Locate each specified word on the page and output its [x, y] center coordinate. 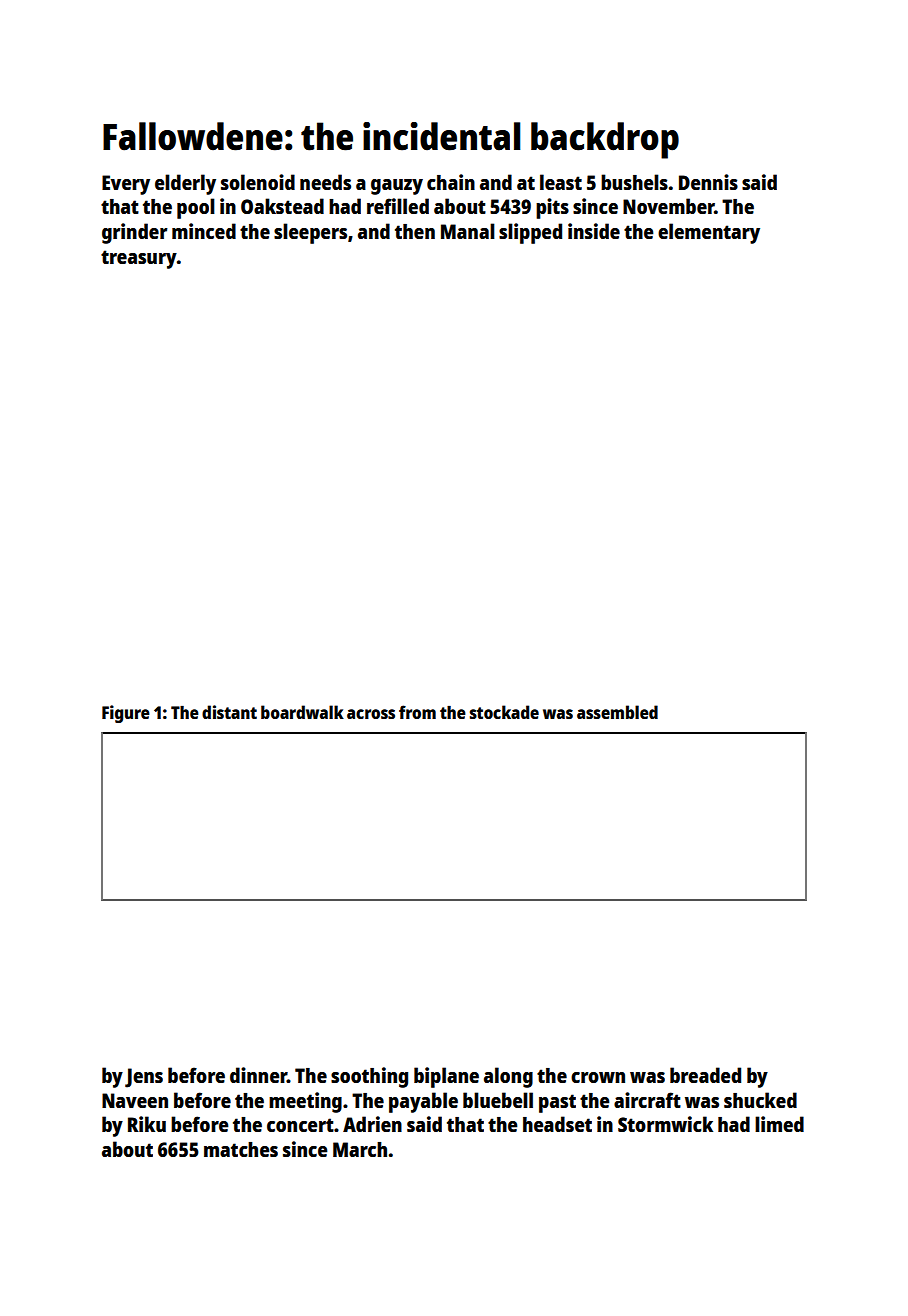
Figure [126, 714]
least [561, 182]
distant [229, 712]
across [371, 714]
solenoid [258, 182]
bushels [634, 182]
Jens [144, 1078]
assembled [617, 712]
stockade [504, 712]
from [417, 712]
